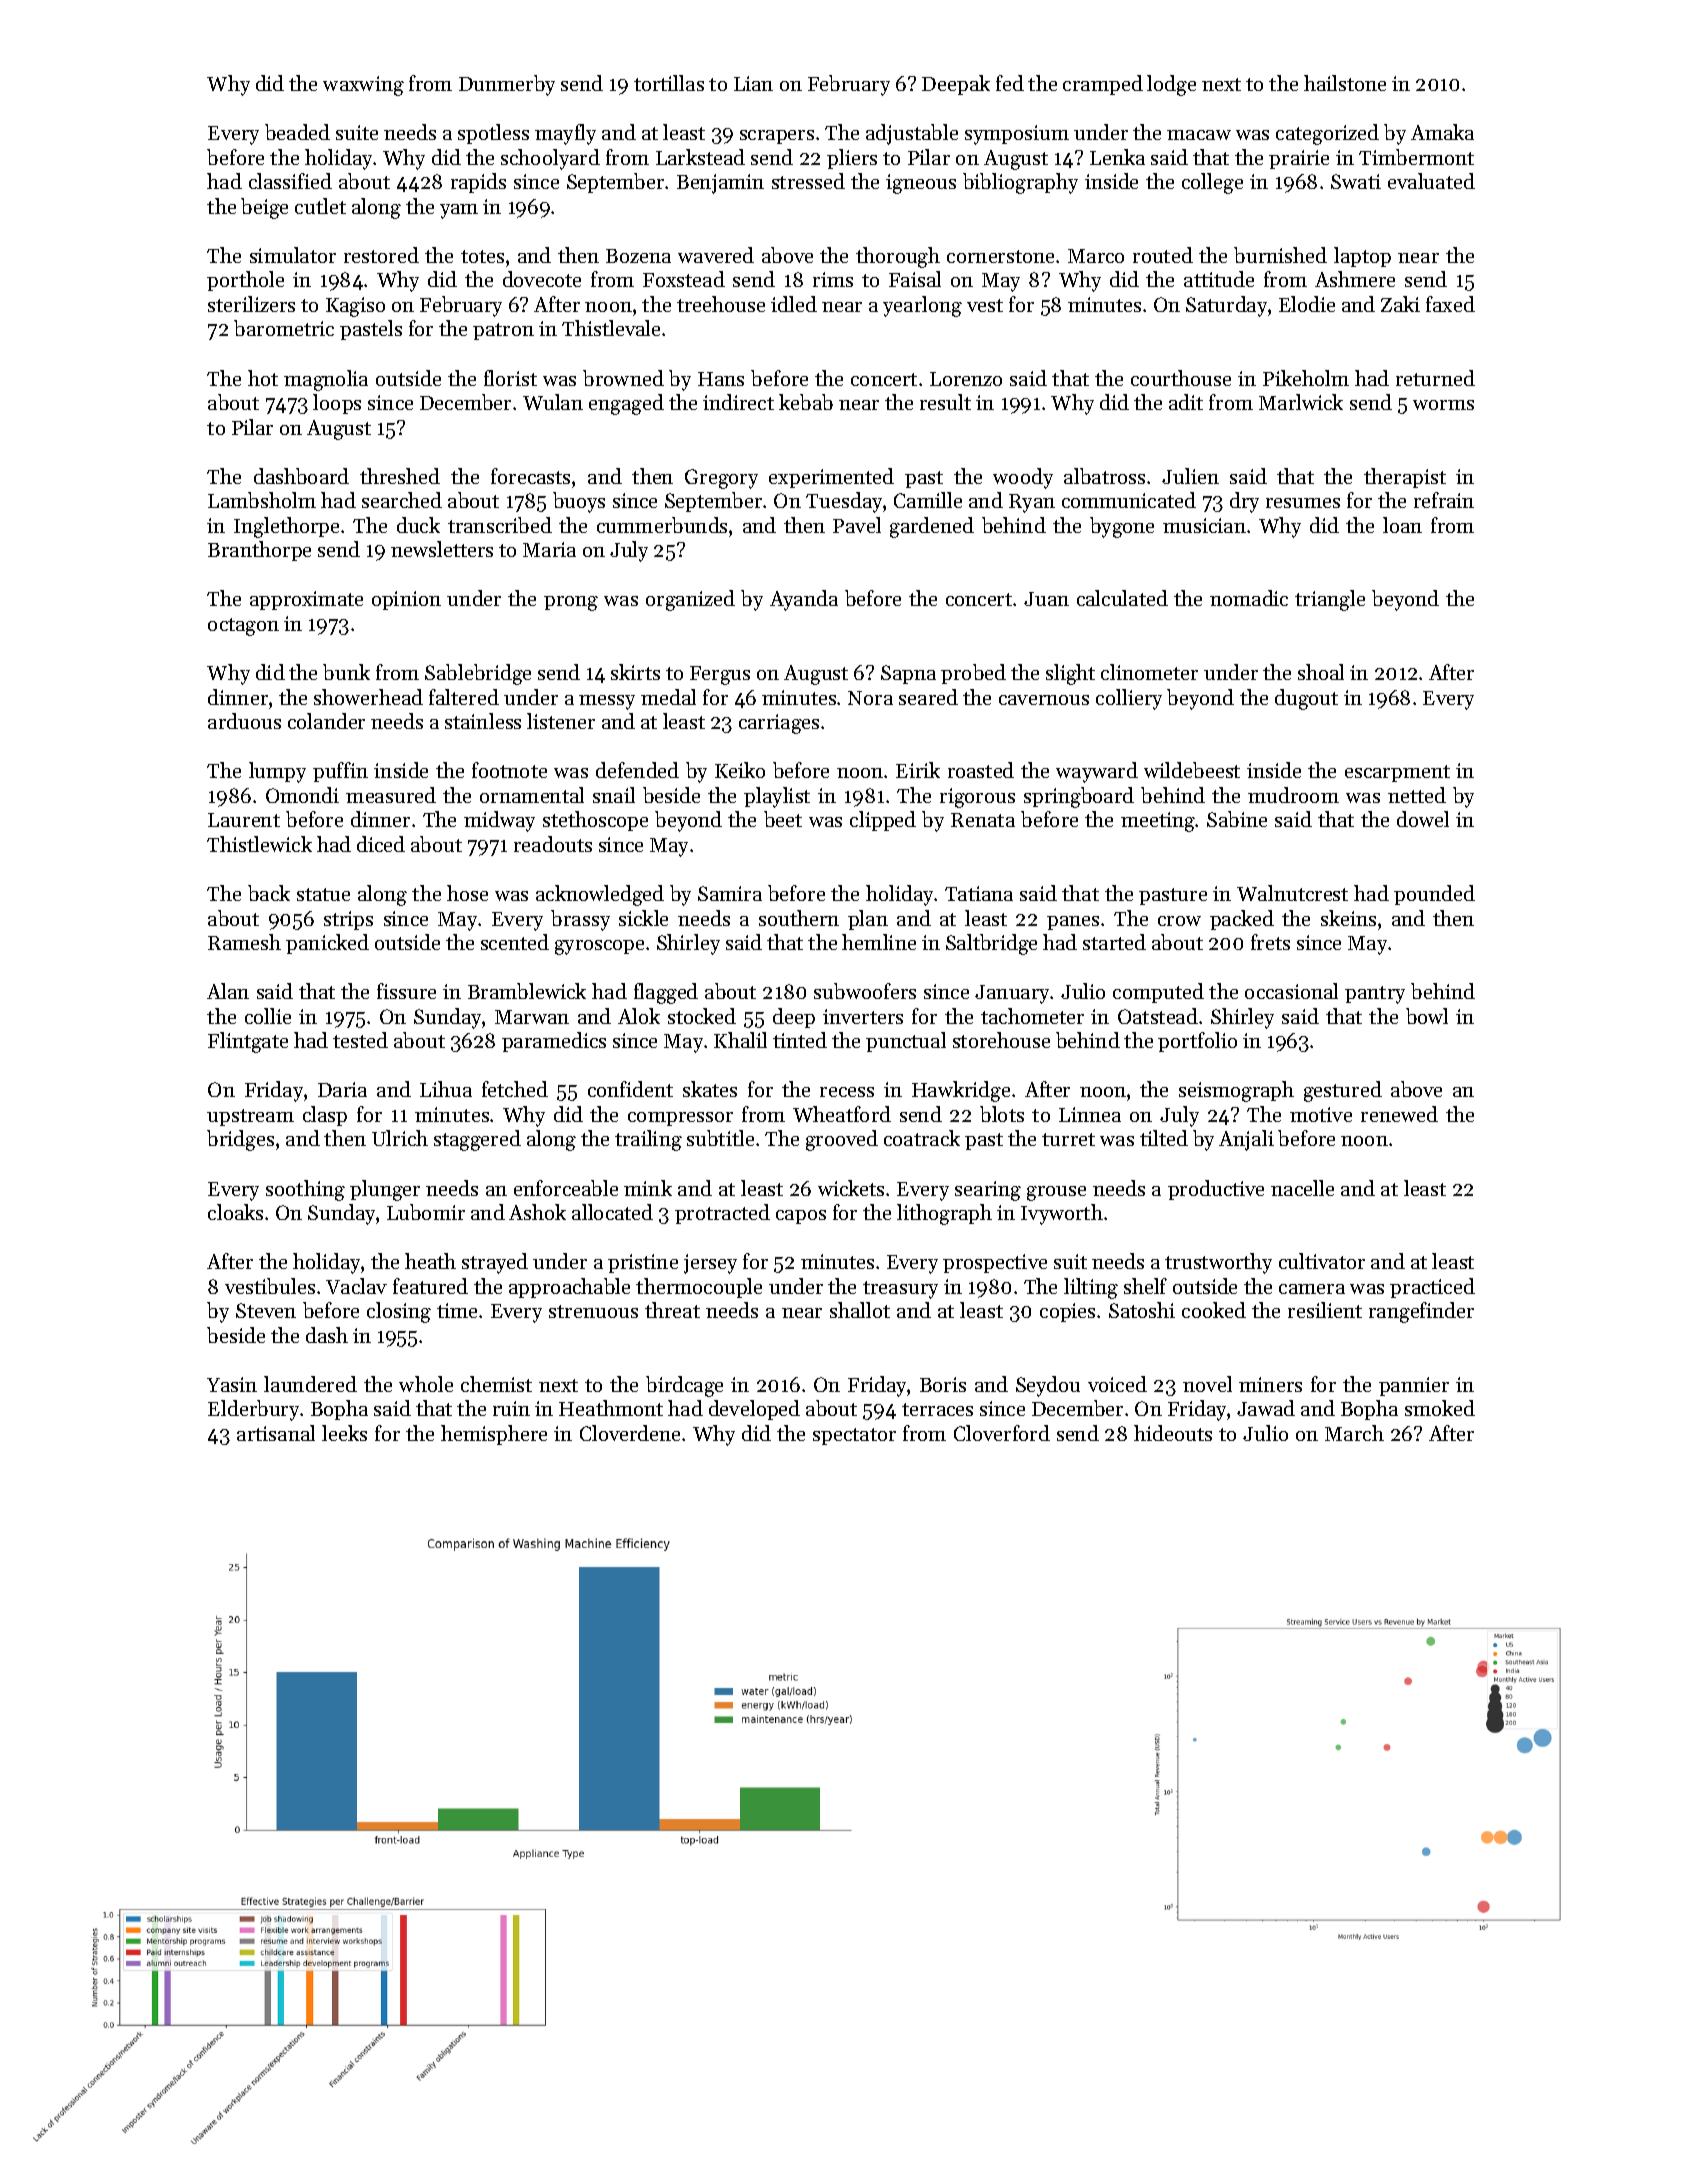  Describe the element at coordinates (777, 137) in the page. I see `scrapers` at that location.
